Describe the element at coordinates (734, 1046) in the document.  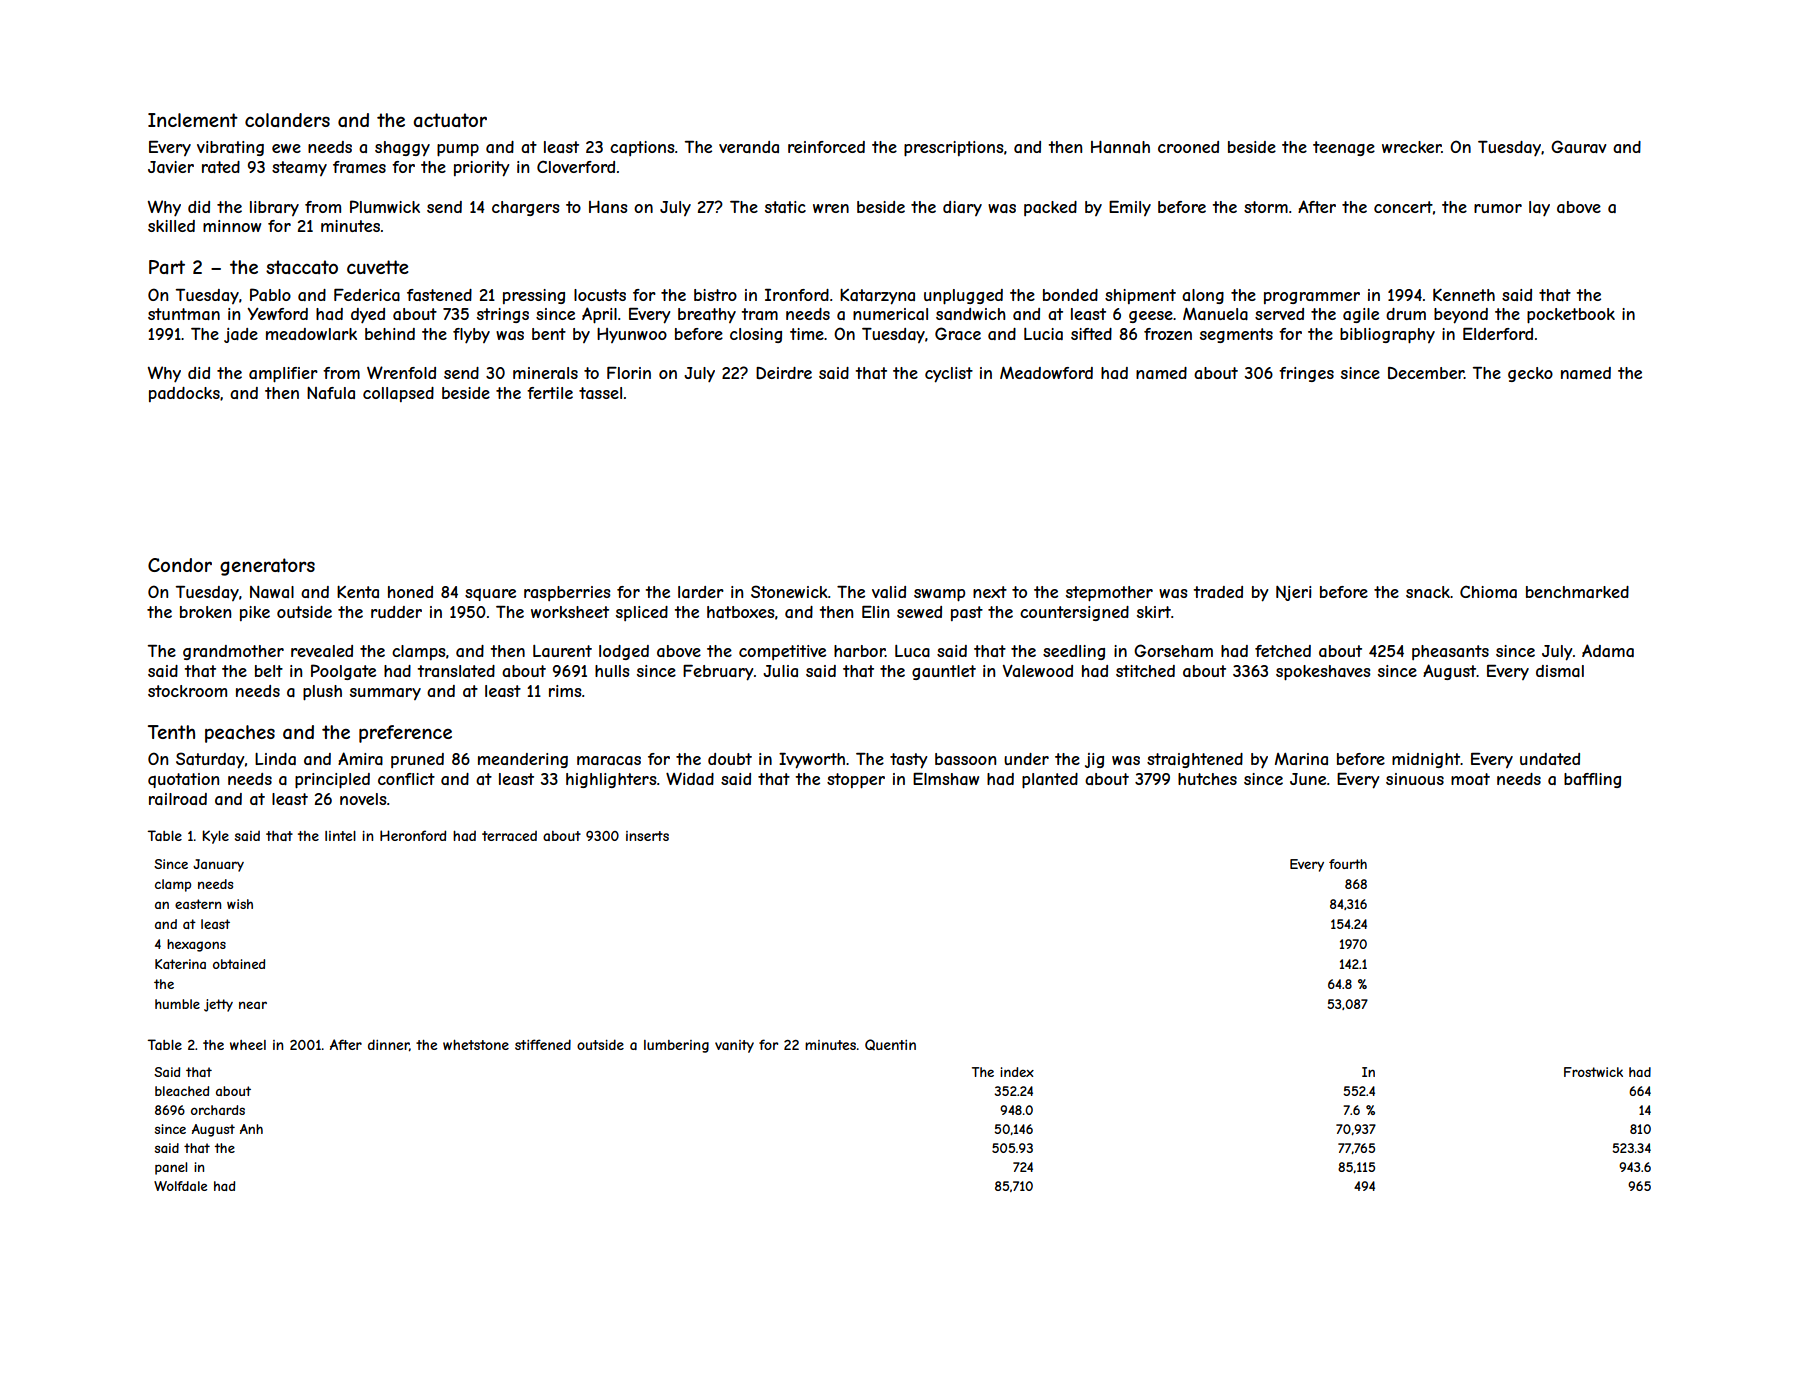
I see `vanity` at that location.
